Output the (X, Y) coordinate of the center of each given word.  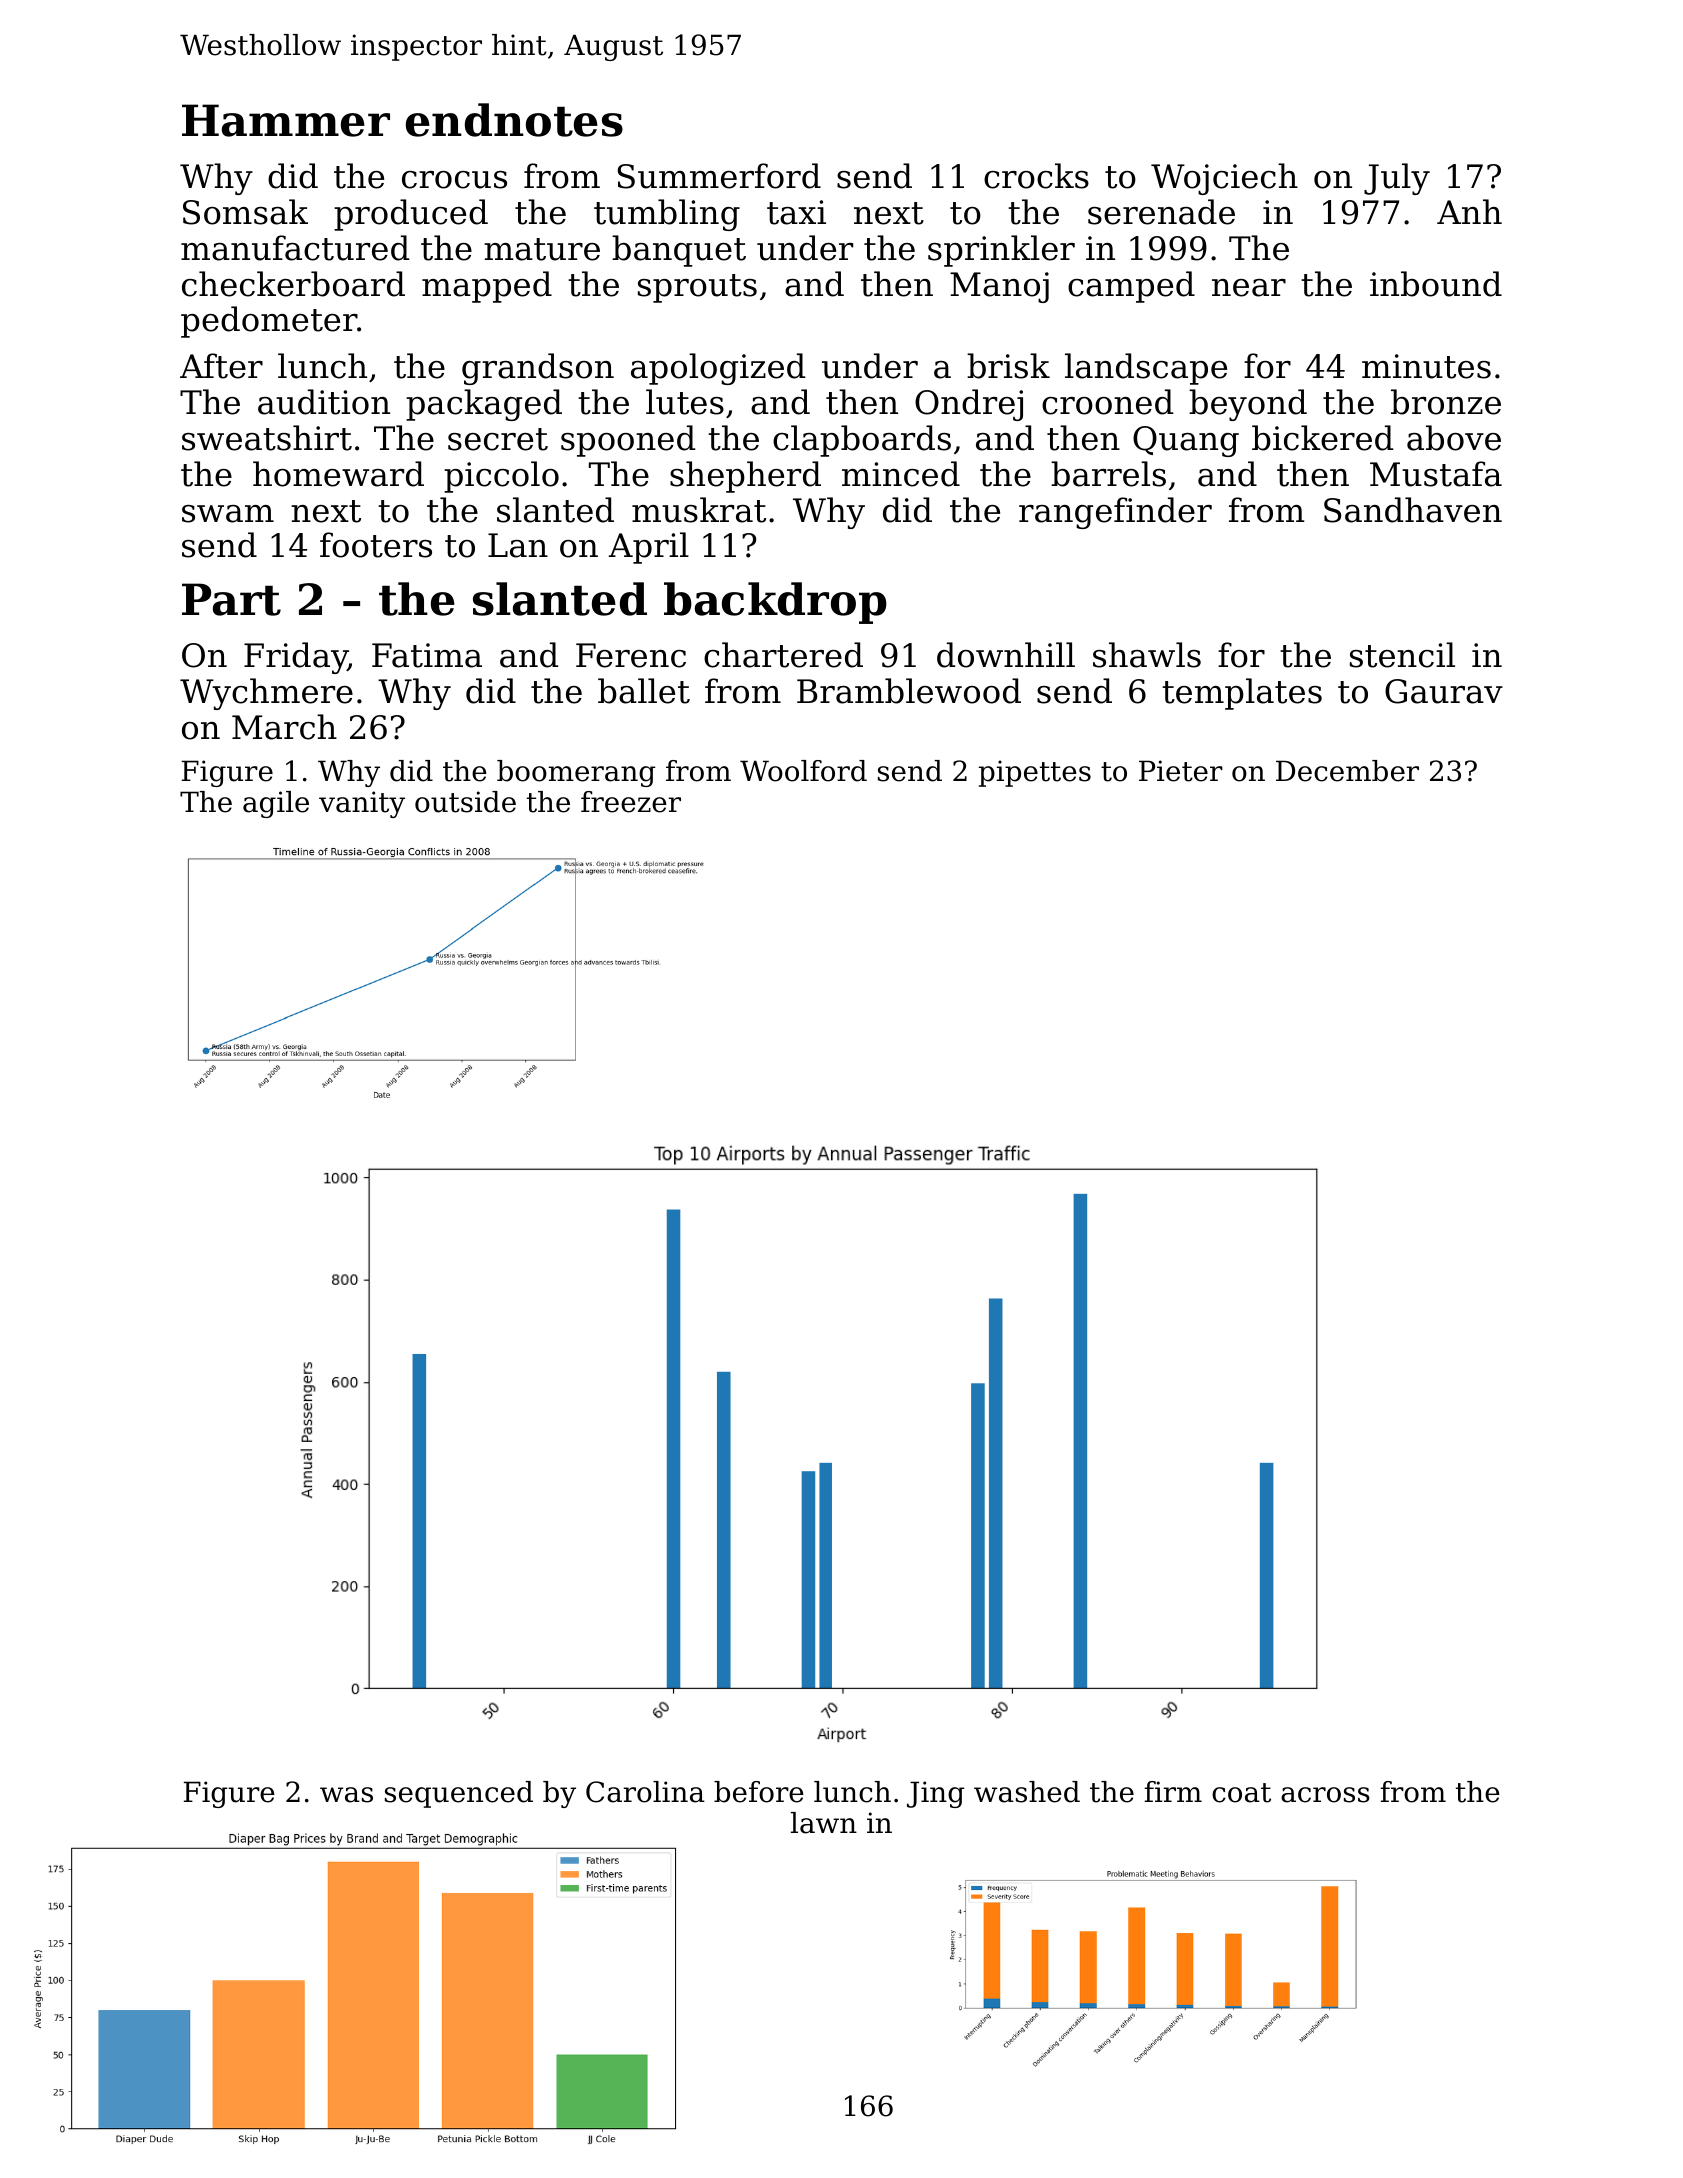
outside (465, 802)
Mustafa (1436, 474)
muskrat (699, 510)
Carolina (645, 1792)
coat (1241, 1793)
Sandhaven (1413, 510)
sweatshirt (267, 438)
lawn (824, 1823)
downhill (1006, 655)
